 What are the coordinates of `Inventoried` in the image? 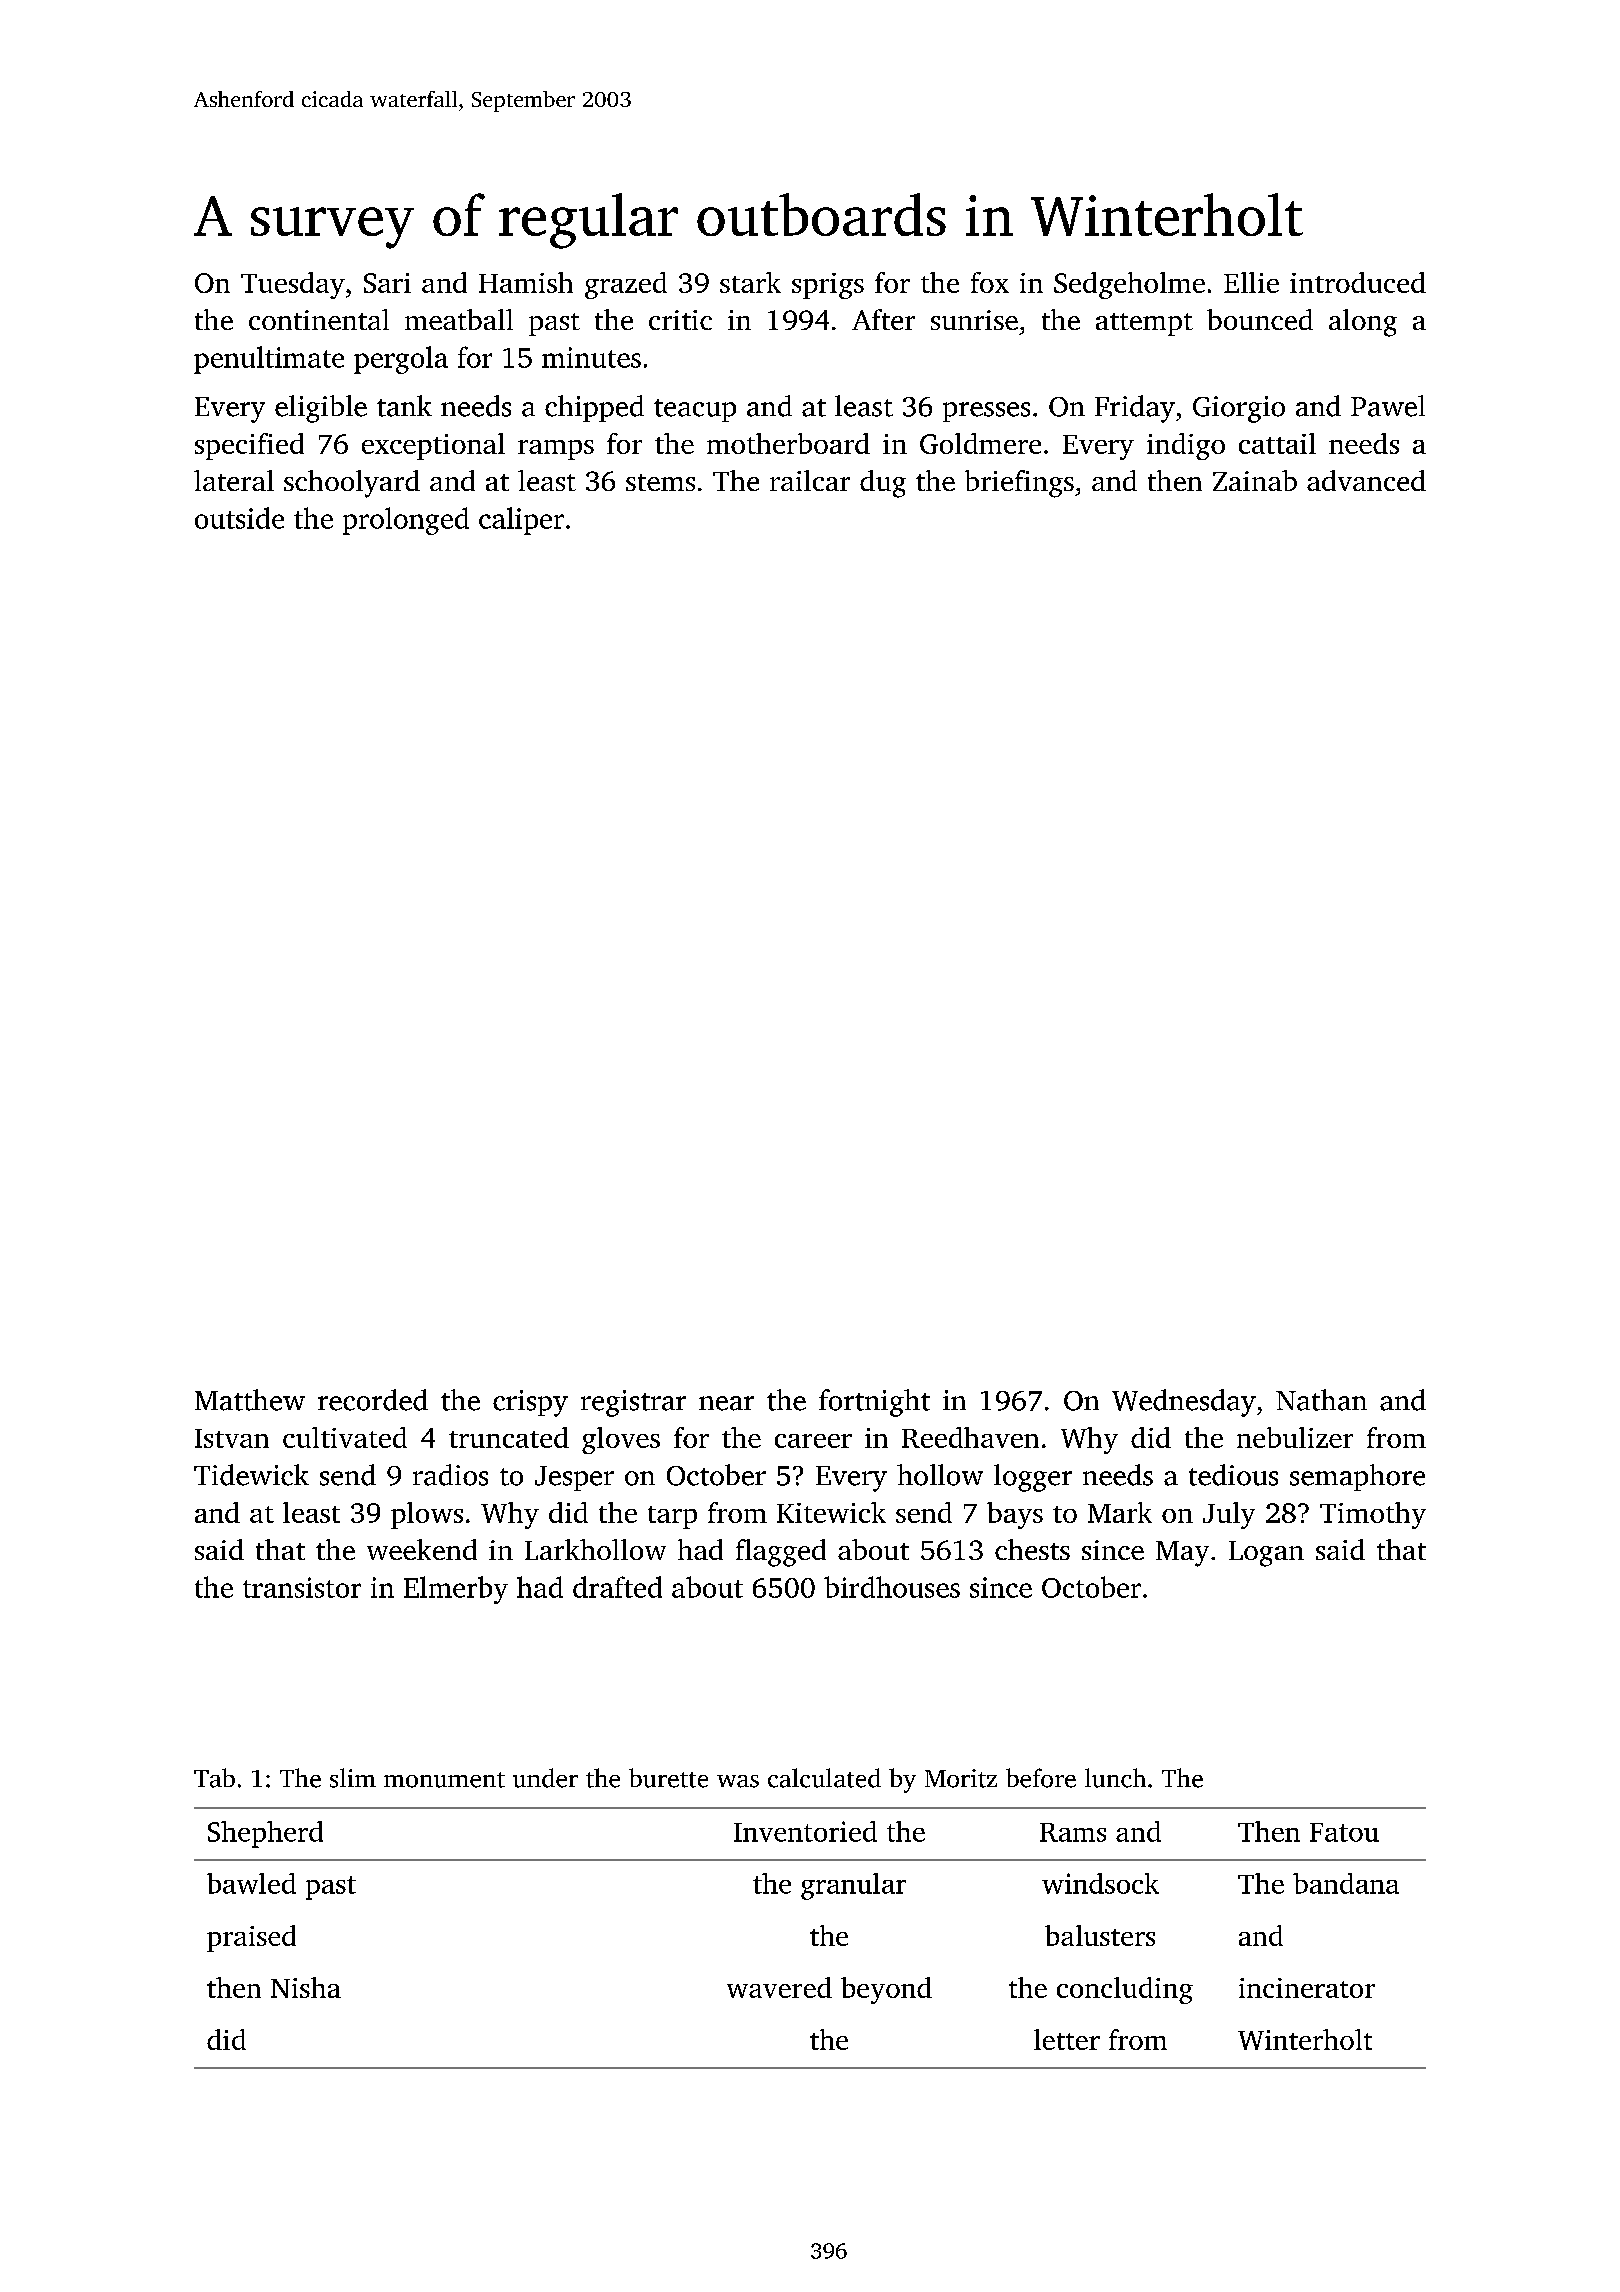 It's located at (805, 1831).
